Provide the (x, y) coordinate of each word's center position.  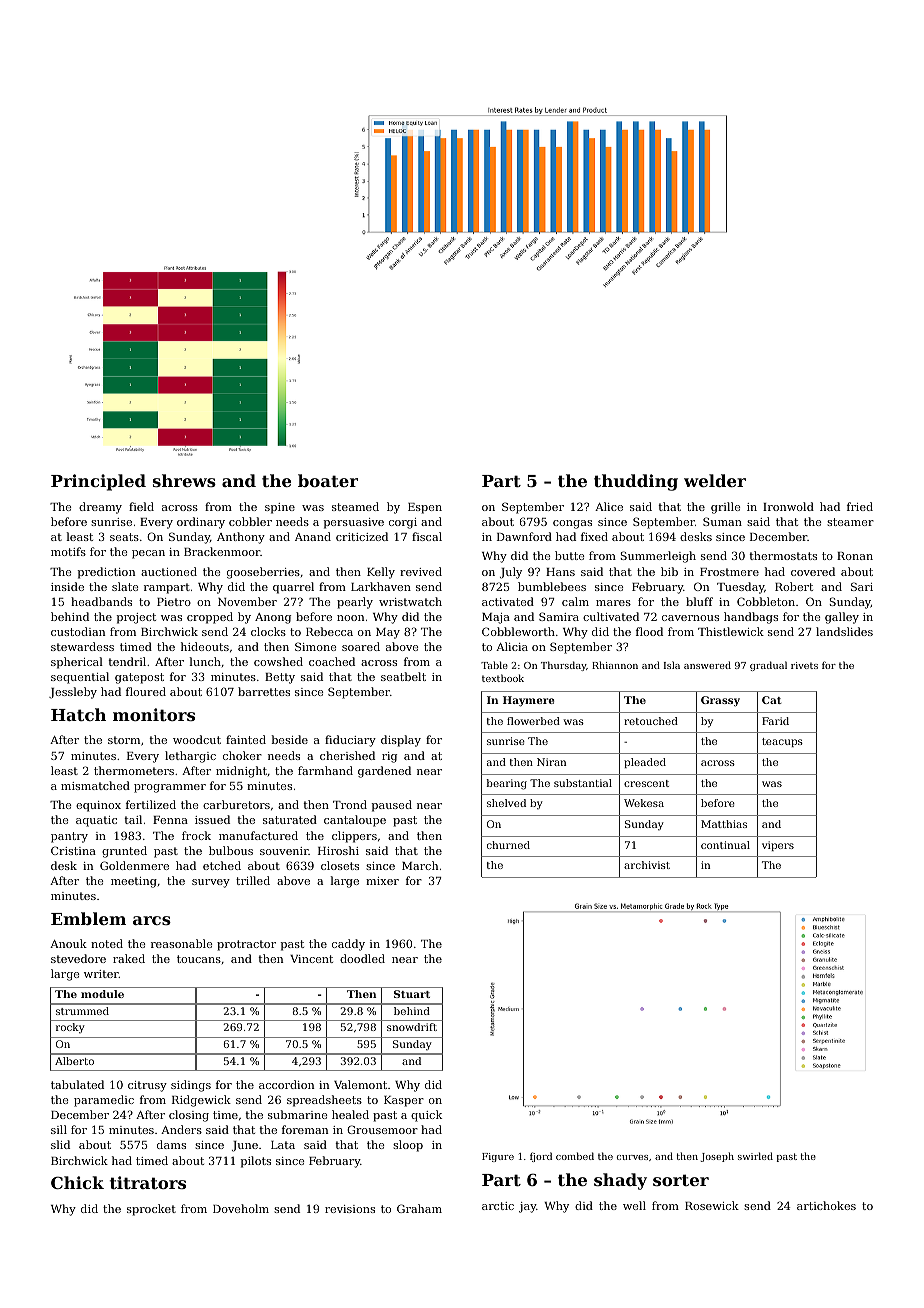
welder (715, 480)
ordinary (201, 523)
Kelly (381, 573)
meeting (134, 882)
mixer (382, 881)
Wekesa (644, 803)
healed (350, 1114)
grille (726, 508)
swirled (755, 1156)
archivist (647, 865)
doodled (362, 958)
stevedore (78, 958)
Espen (425, 508)
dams (171, 1144)
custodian (78, 631)
